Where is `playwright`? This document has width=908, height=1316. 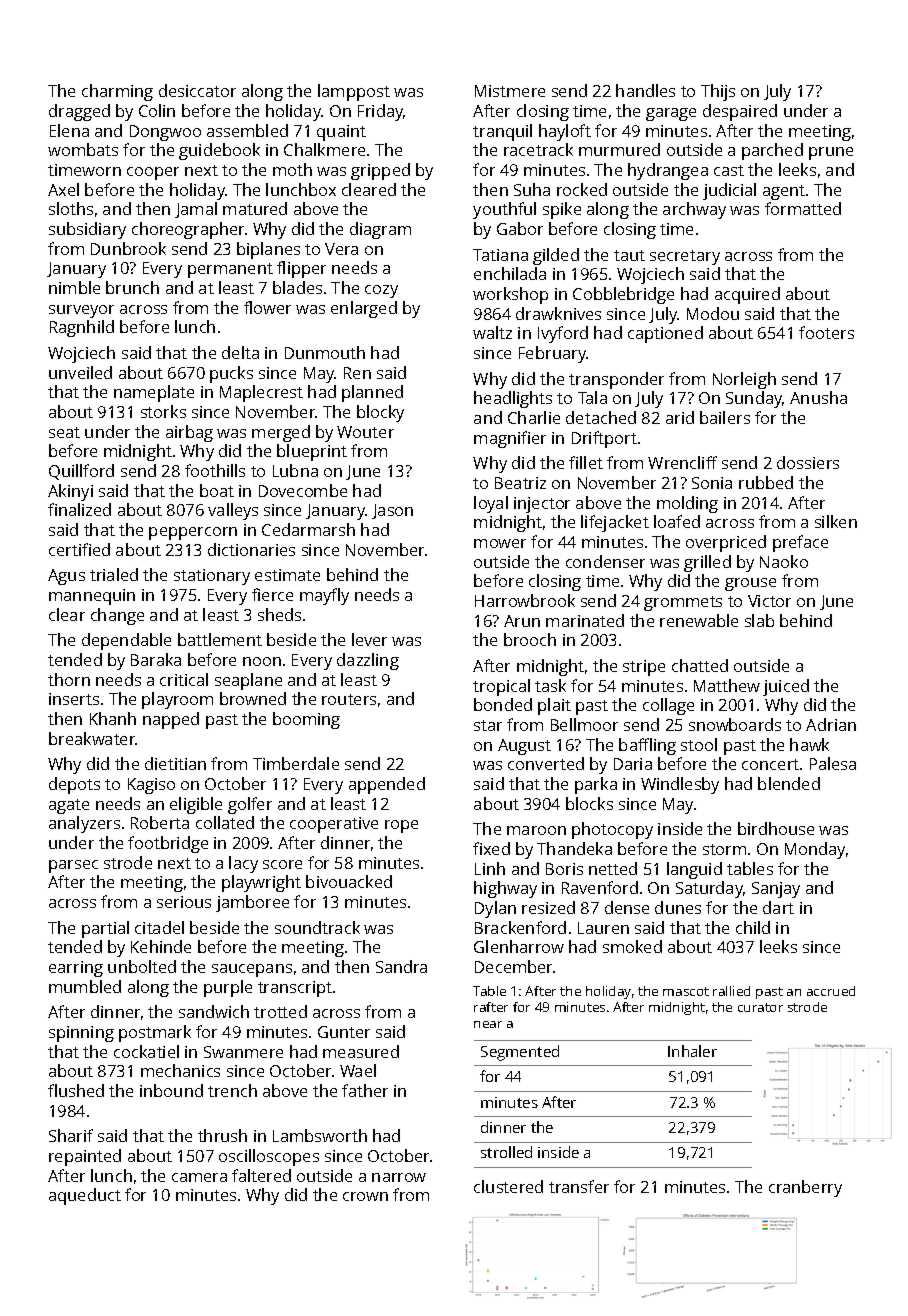
playwright is located at coordinates (261, 883).
